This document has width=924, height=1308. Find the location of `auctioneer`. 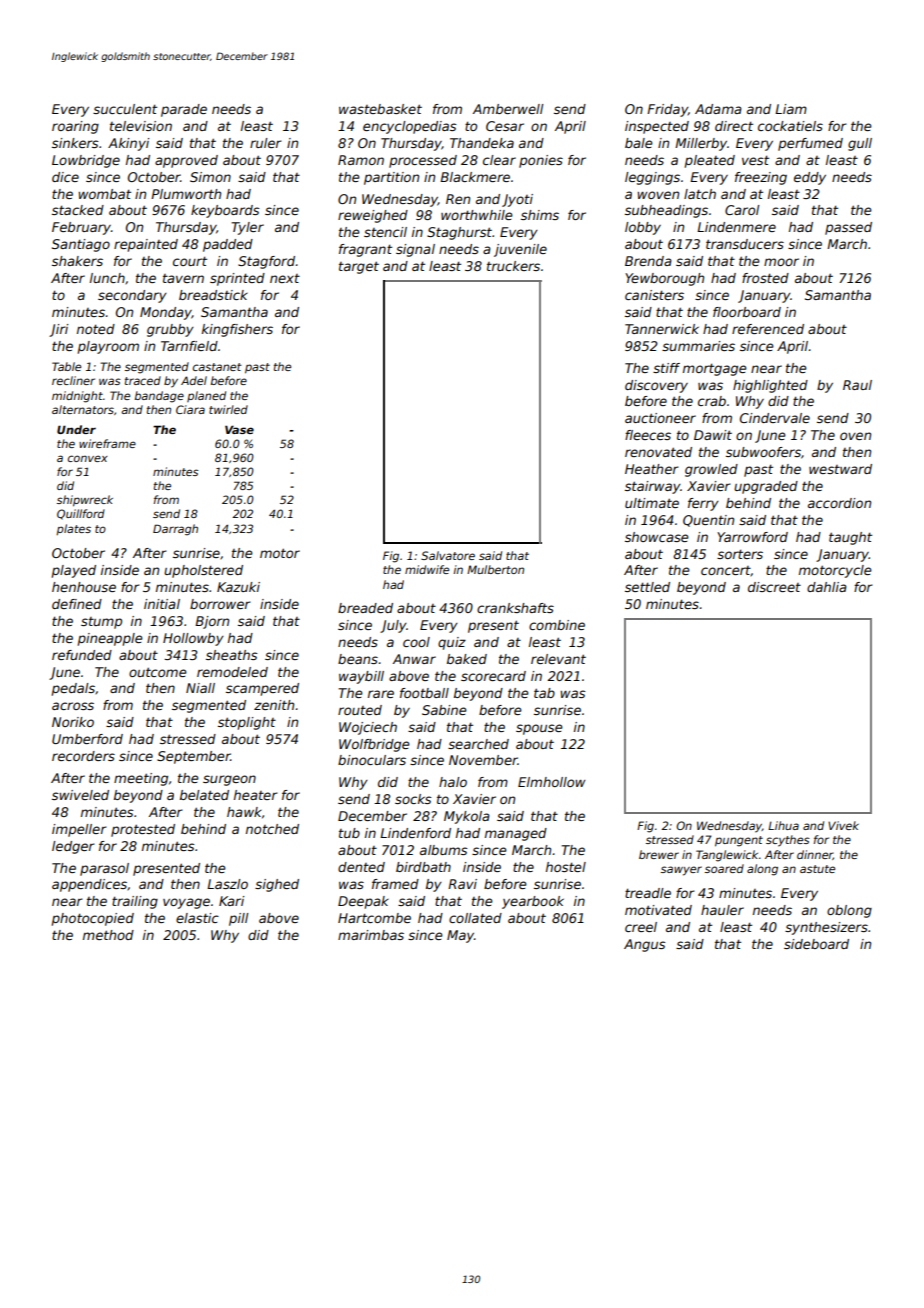

auctioneer is located at coordinates (660, 418).
